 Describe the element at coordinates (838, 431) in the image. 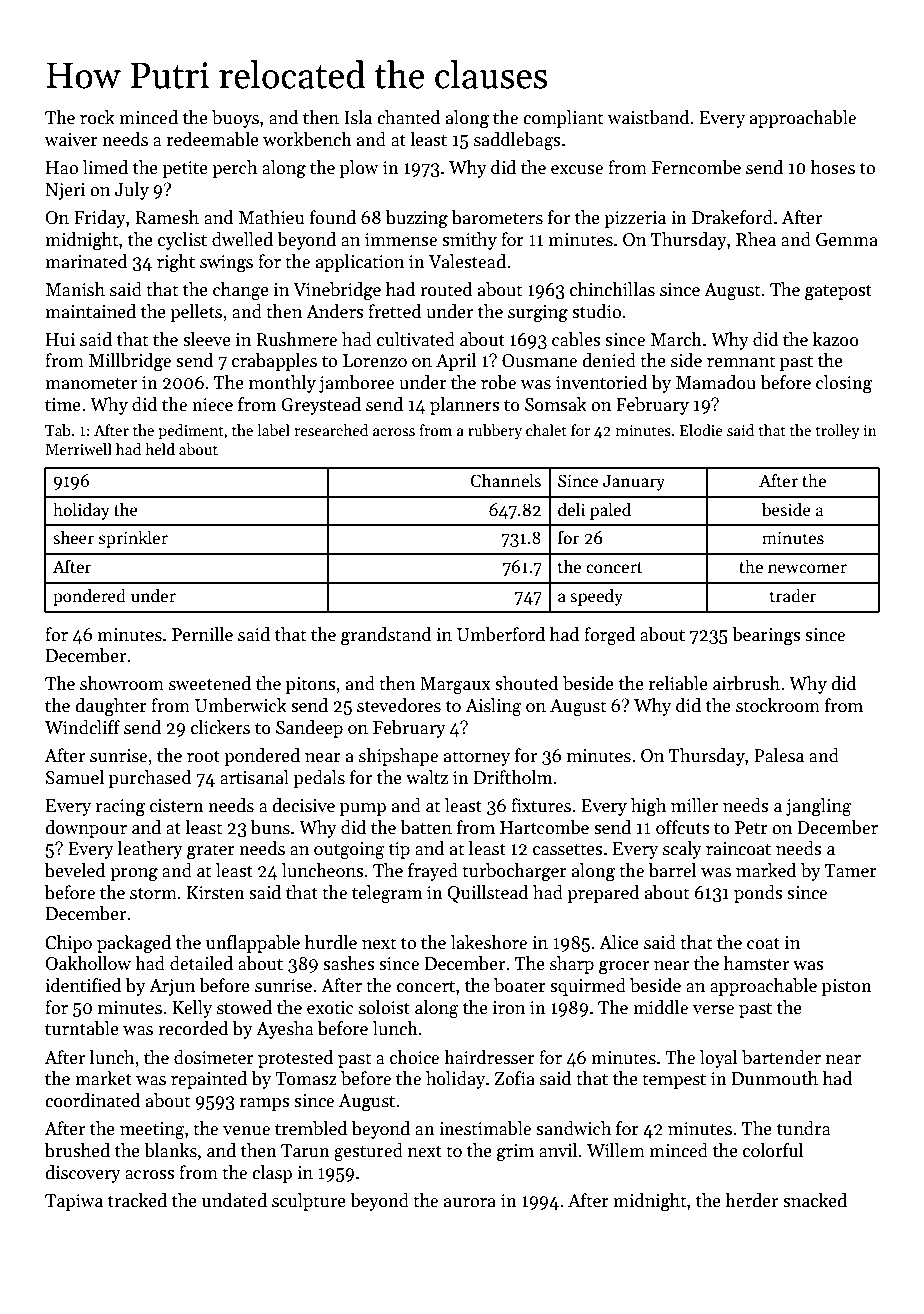

I see `trolley` at that location.
